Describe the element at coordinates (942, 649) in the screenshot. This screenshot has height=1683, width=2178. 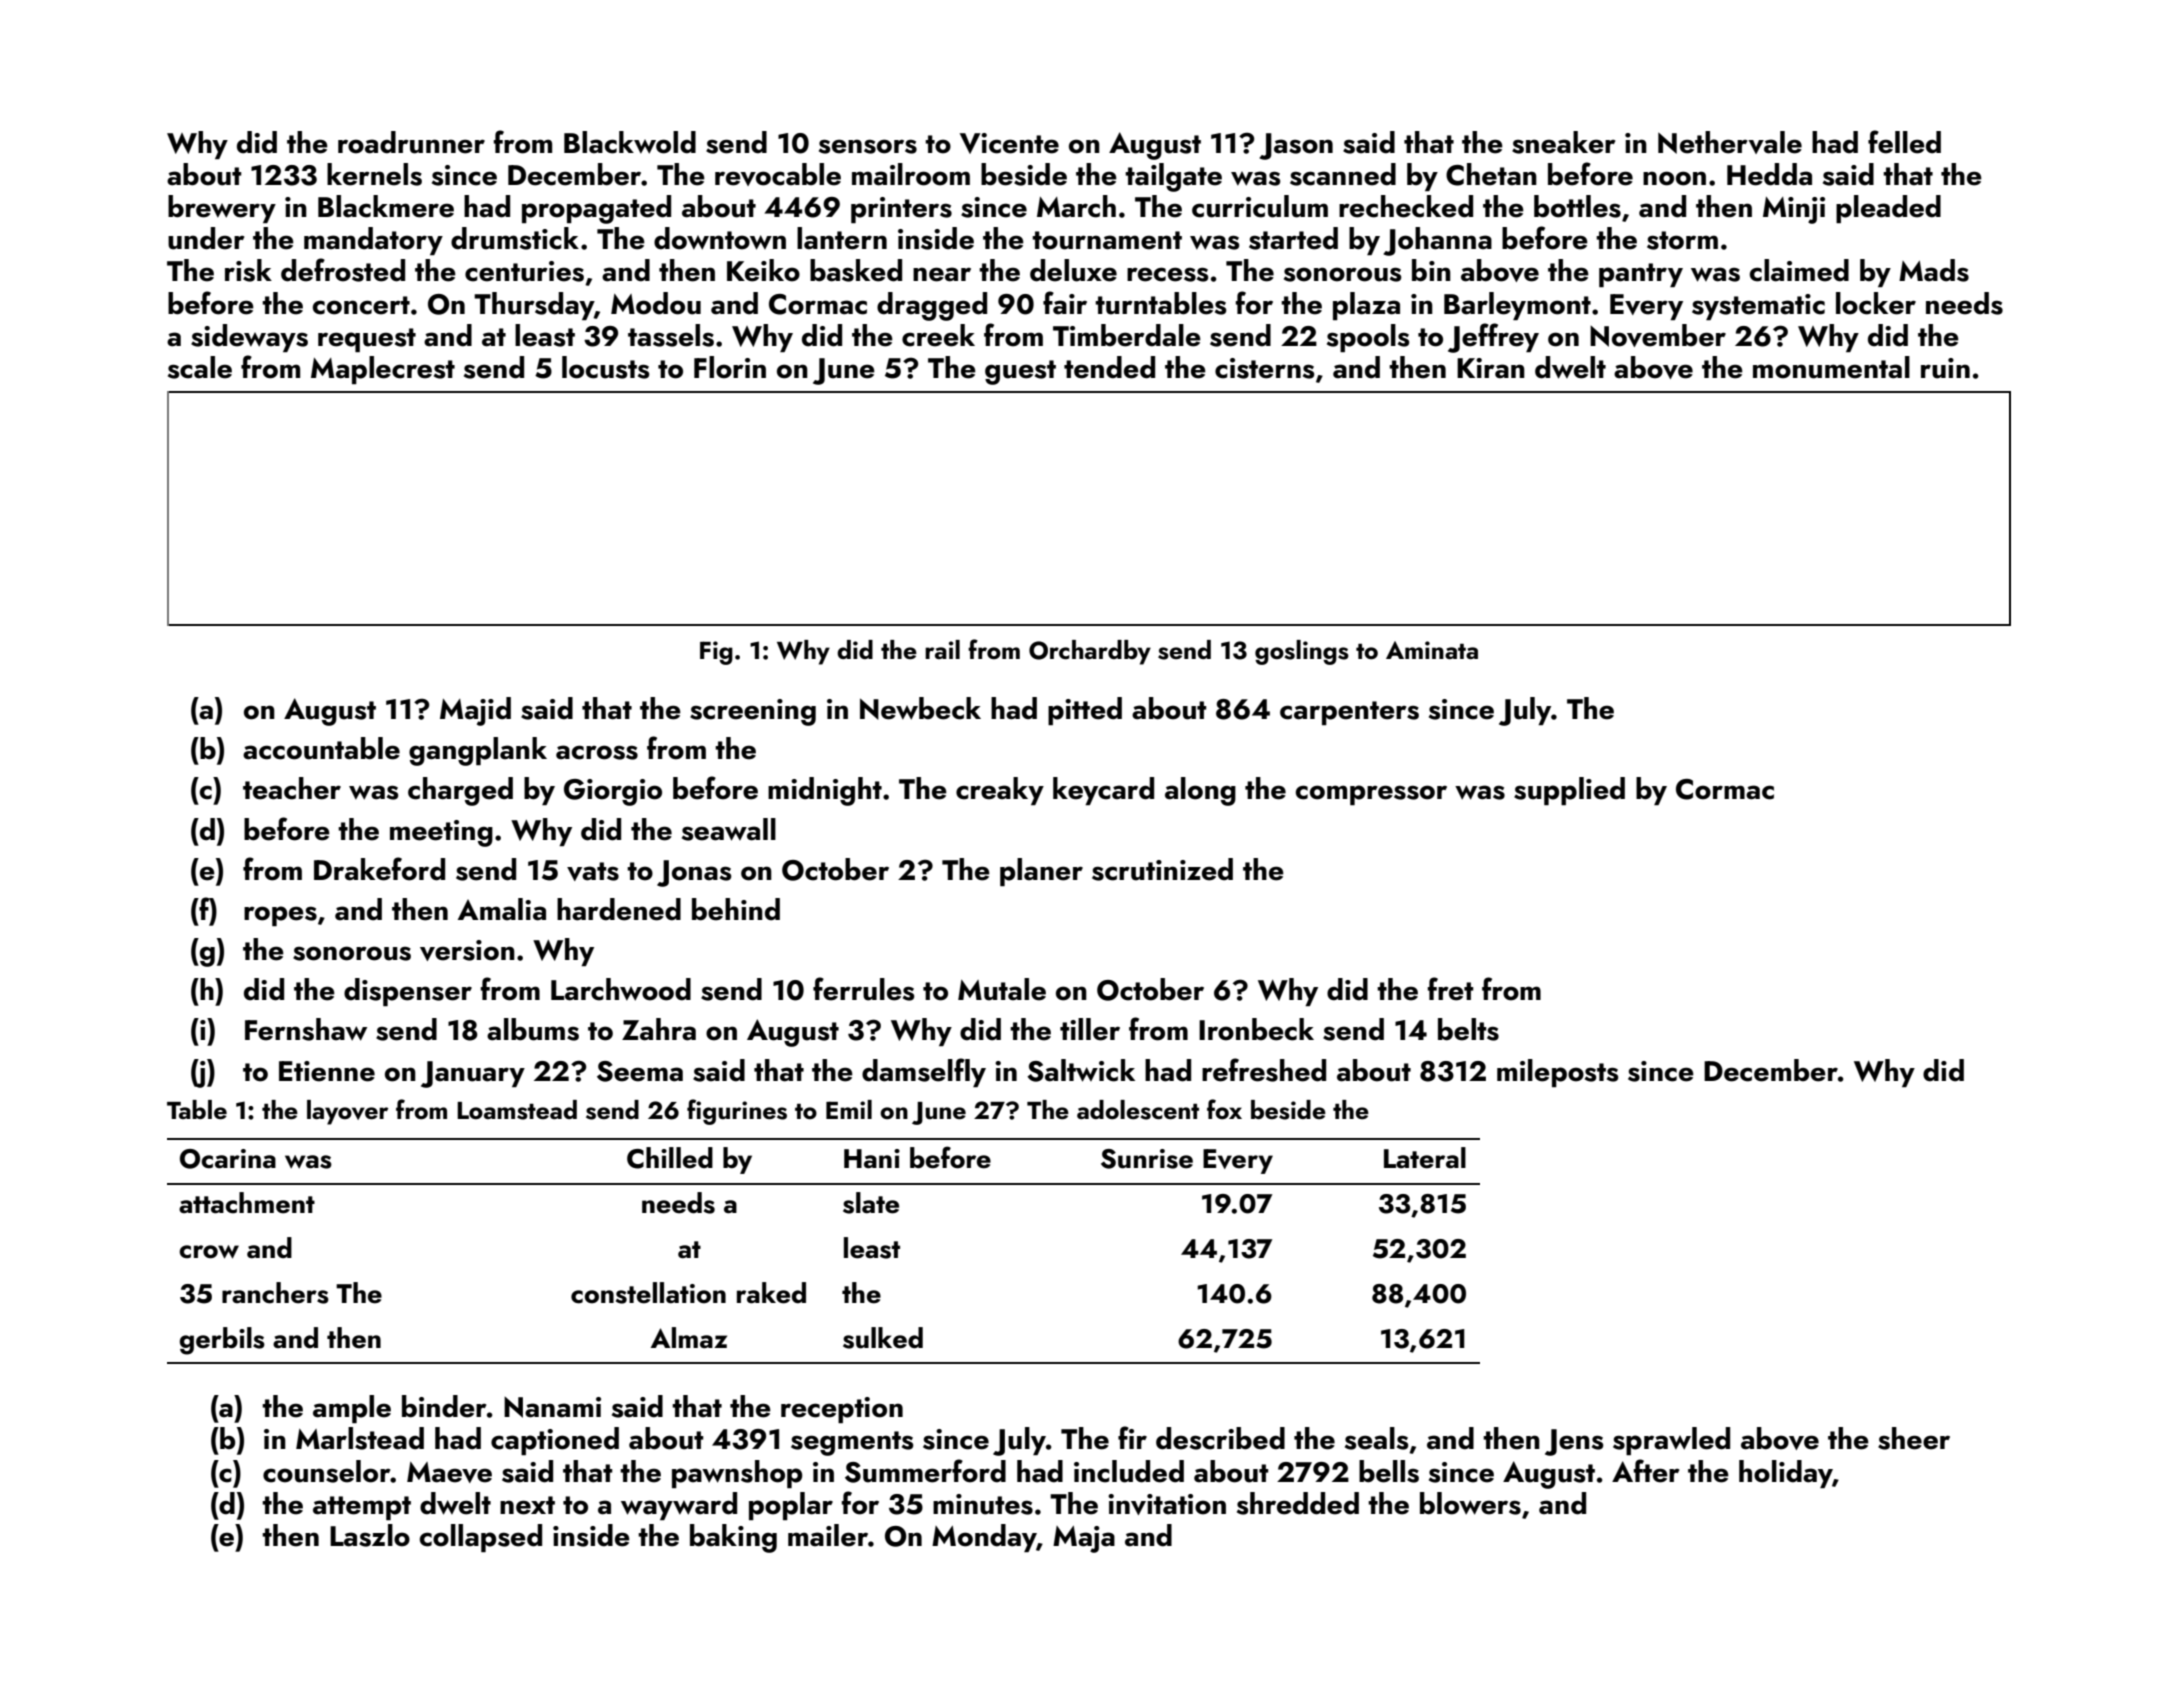
I see `rail` at that location.
